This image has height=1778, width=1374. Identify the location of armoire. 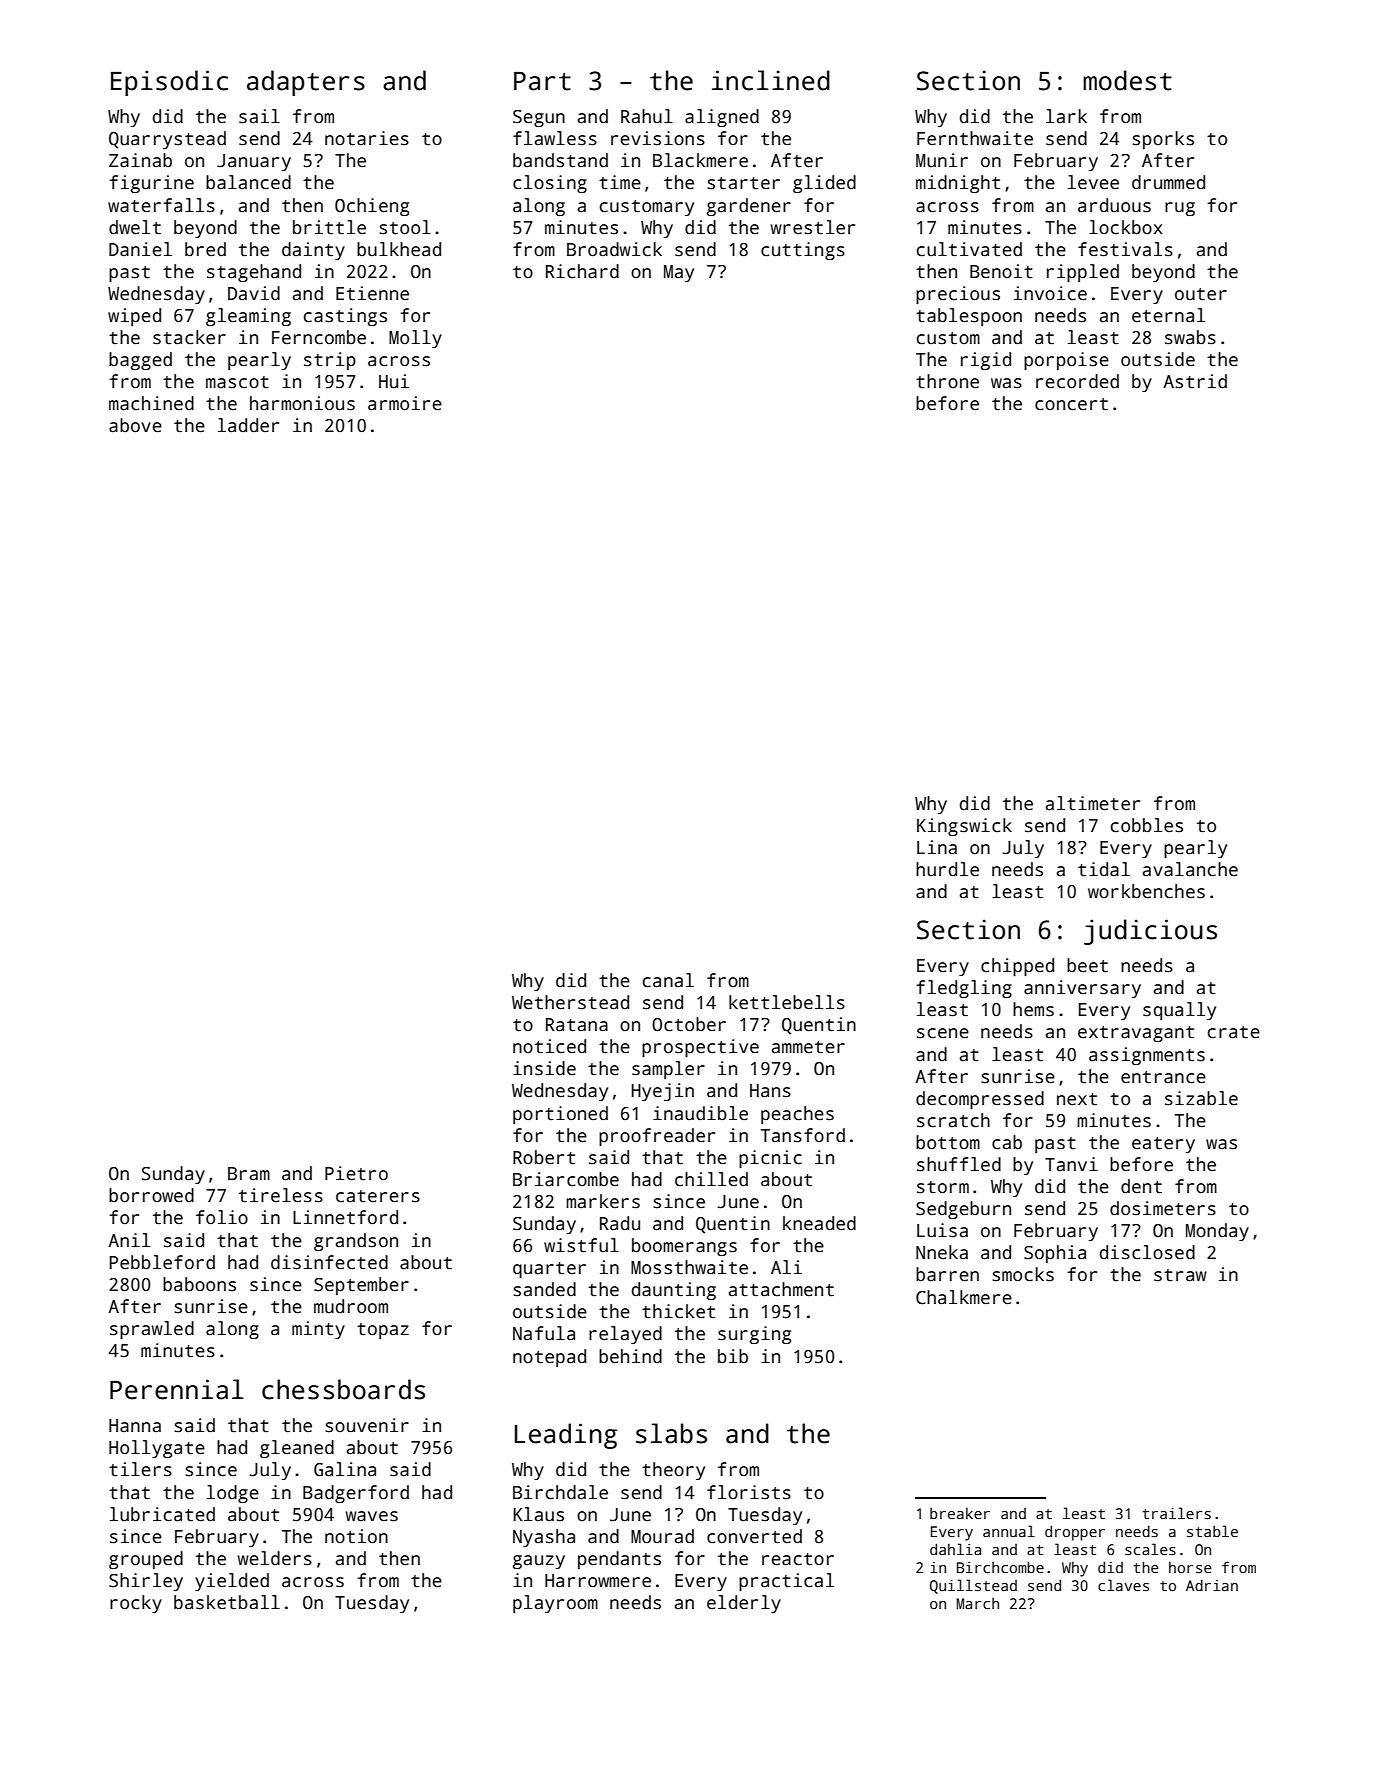
(405, 403).
